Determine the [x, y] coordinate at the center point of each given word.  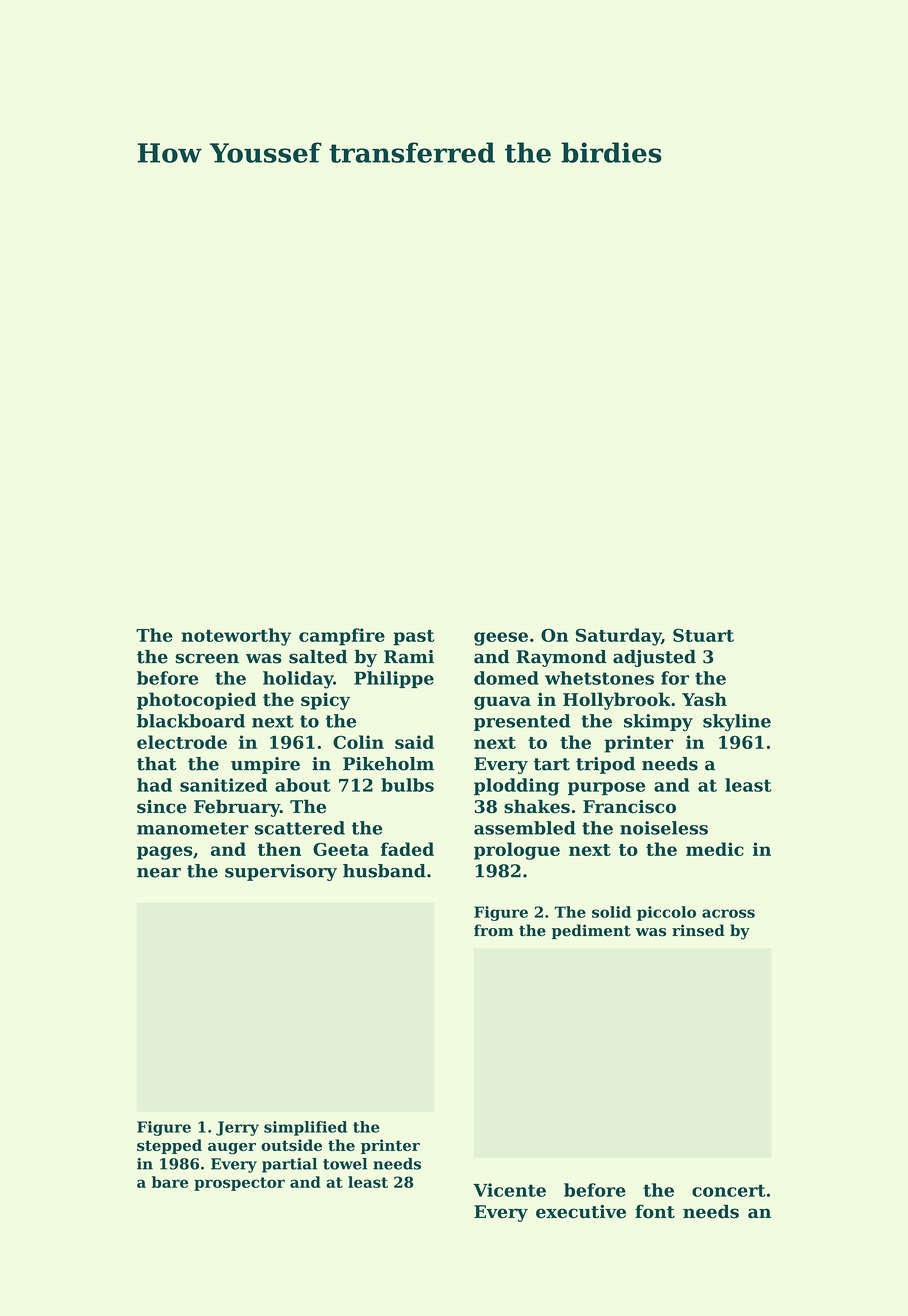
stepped [169, 1146]
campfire [342, 637]
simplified [305, 1128]
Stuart [703, 635]
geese [501, 639]
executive [581, 1212]
